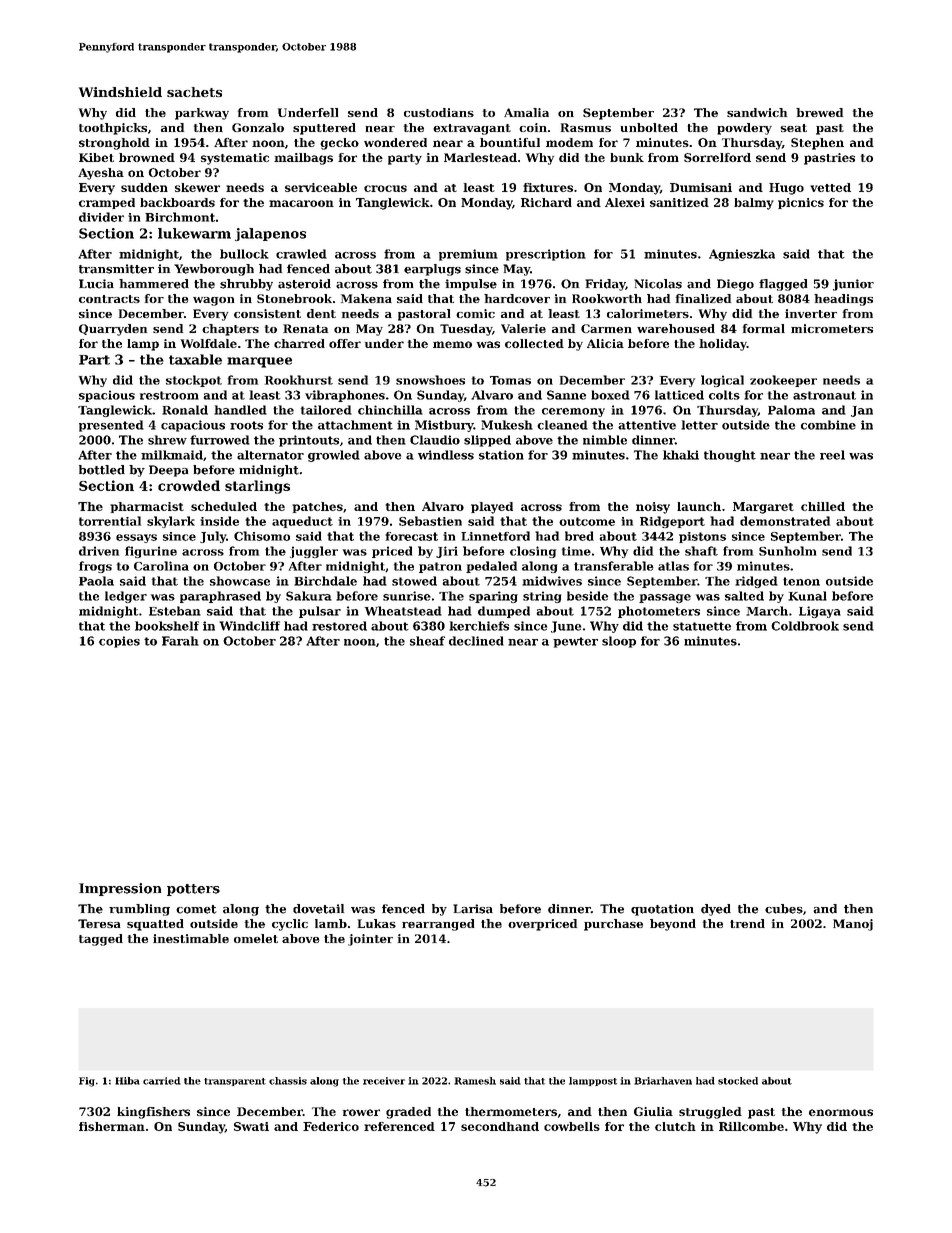 This image has height=1233, width=952. I want to click on crocus, so click(385, 188).
